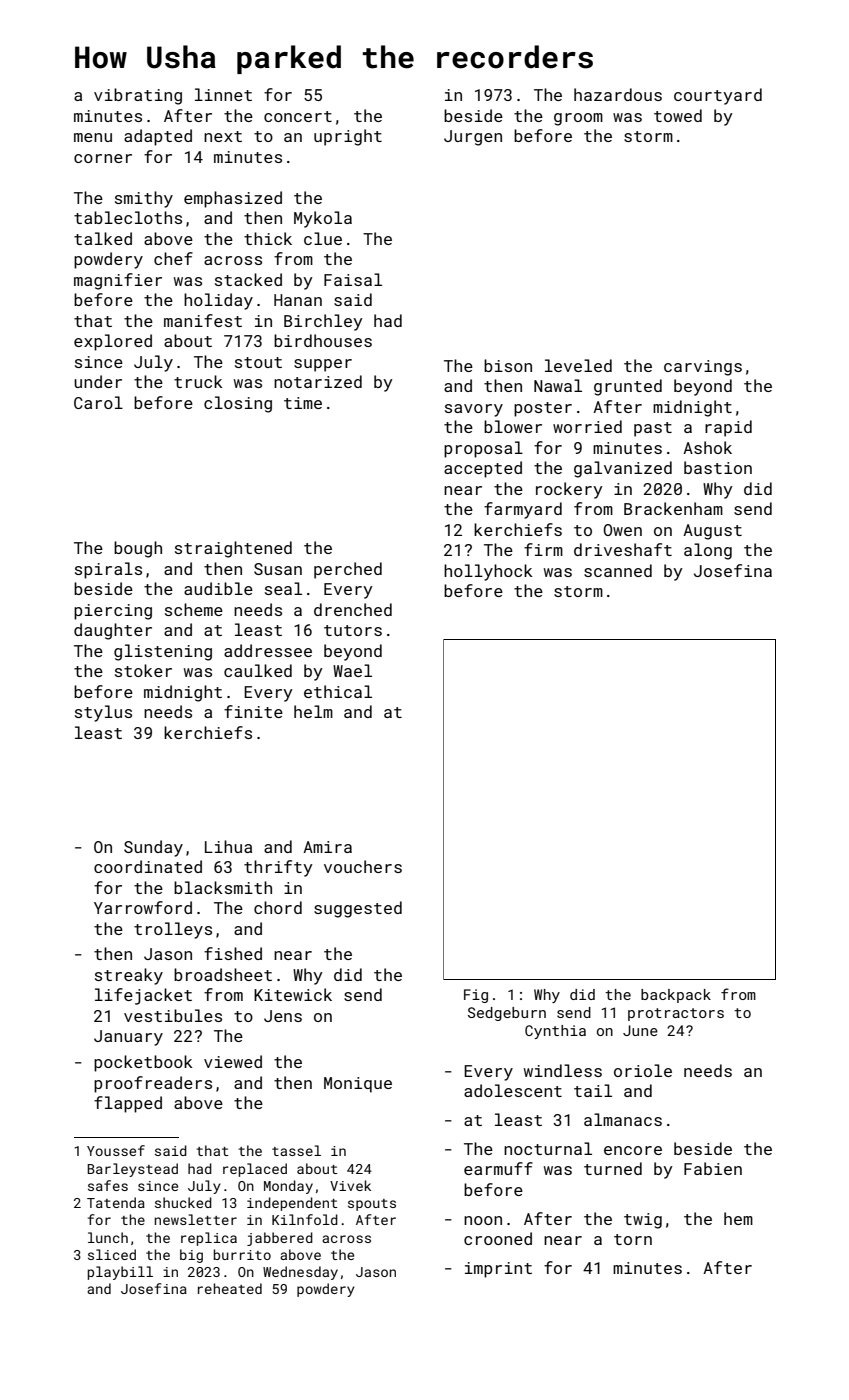 This document has height=1400, width=849. What do you see at coordinates (103, 713) in the document?
I see `stylus` at bounding box center [103, 713].
